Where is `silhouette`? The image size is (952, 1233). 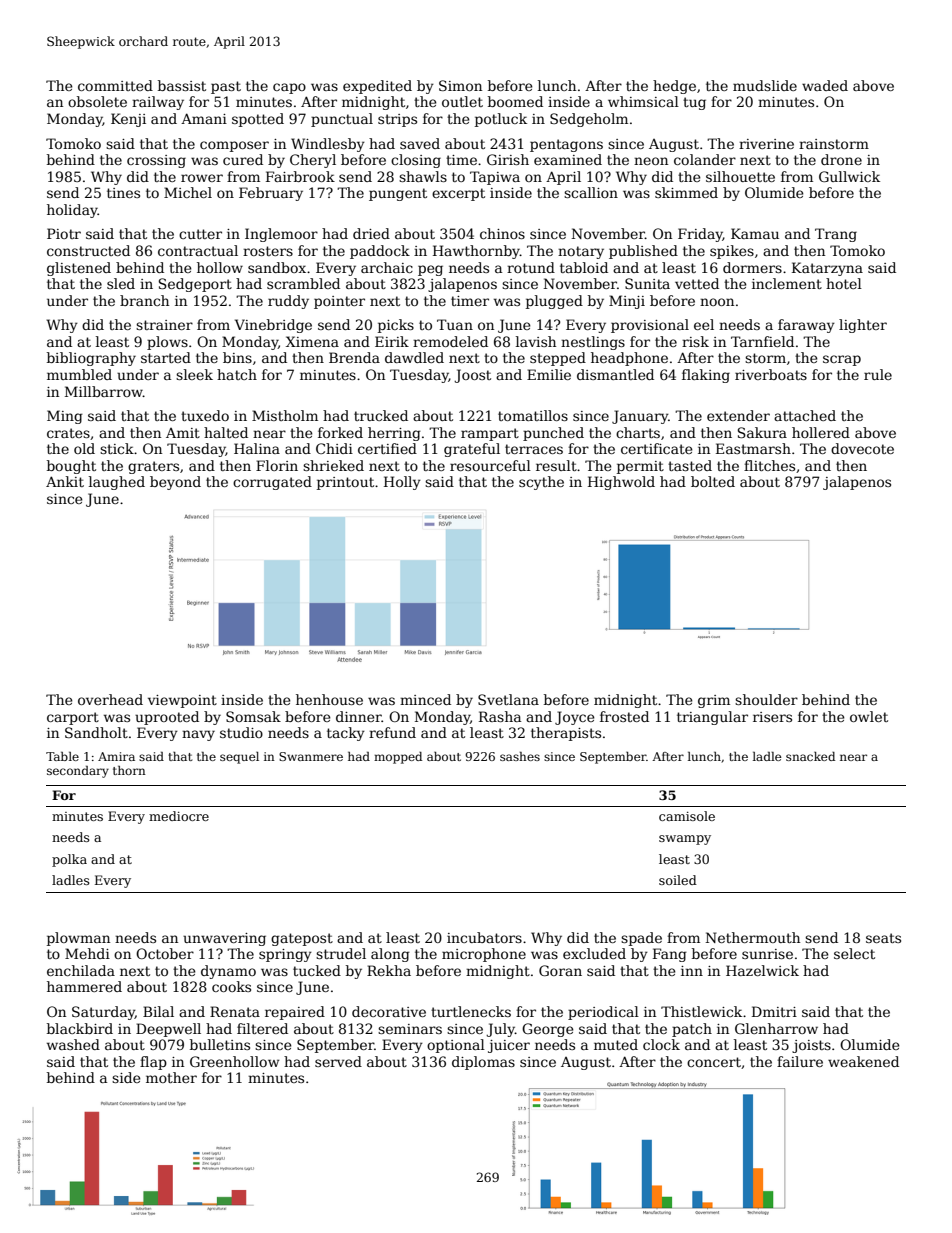 silhouette is located at coordinates (740, 176).
